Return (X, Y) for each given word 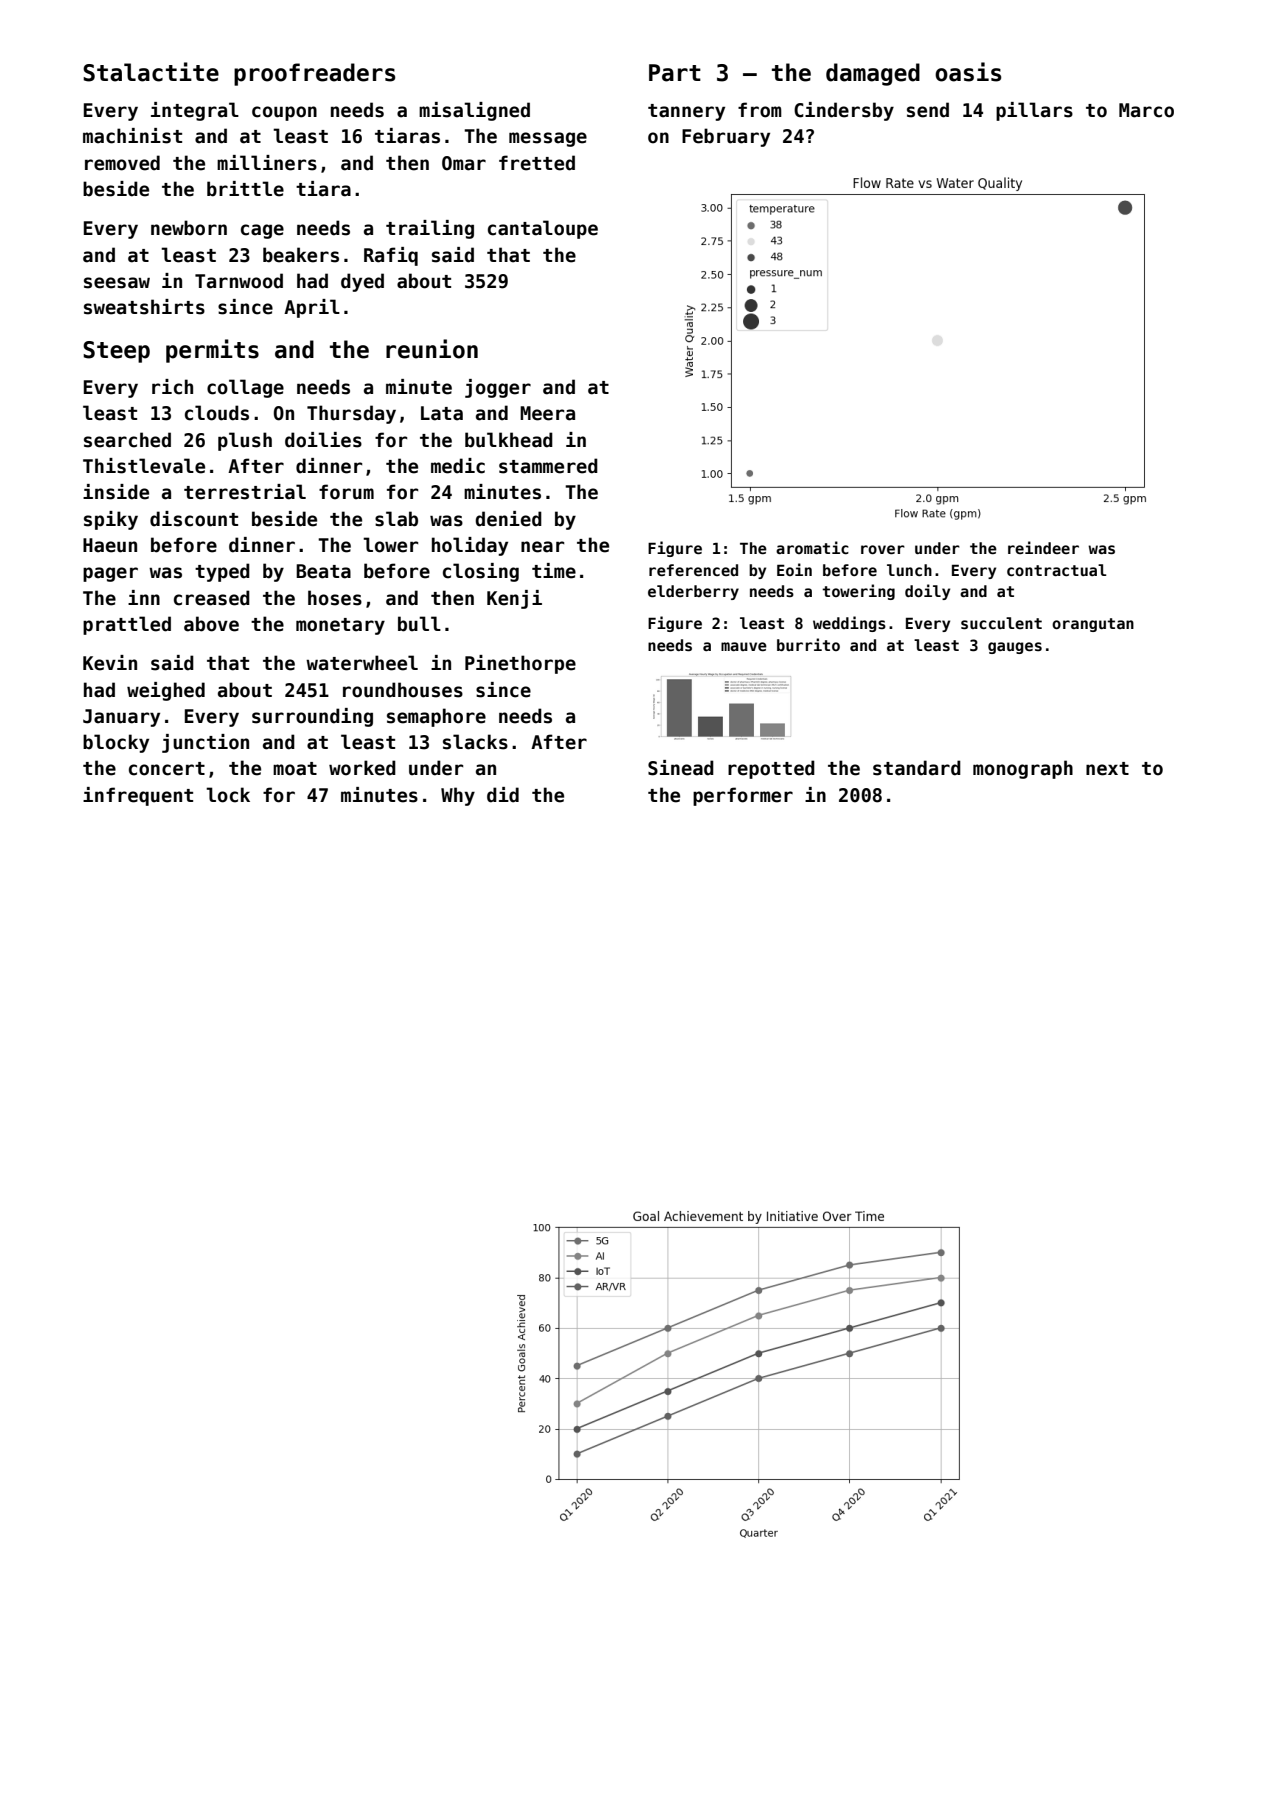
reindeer (1043, 547)
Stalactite (151, 72)
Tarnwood (239, 281)
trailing (430, 229)
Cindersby (844, 111)
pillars (1034, 111)
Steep (116, 352)
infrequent (138, 796)
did (503, 795)
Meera (547, 413)
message (548, 139)
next (1107, 769)
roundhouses (403, 690)
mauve (744, 646)
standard (917, 768)
